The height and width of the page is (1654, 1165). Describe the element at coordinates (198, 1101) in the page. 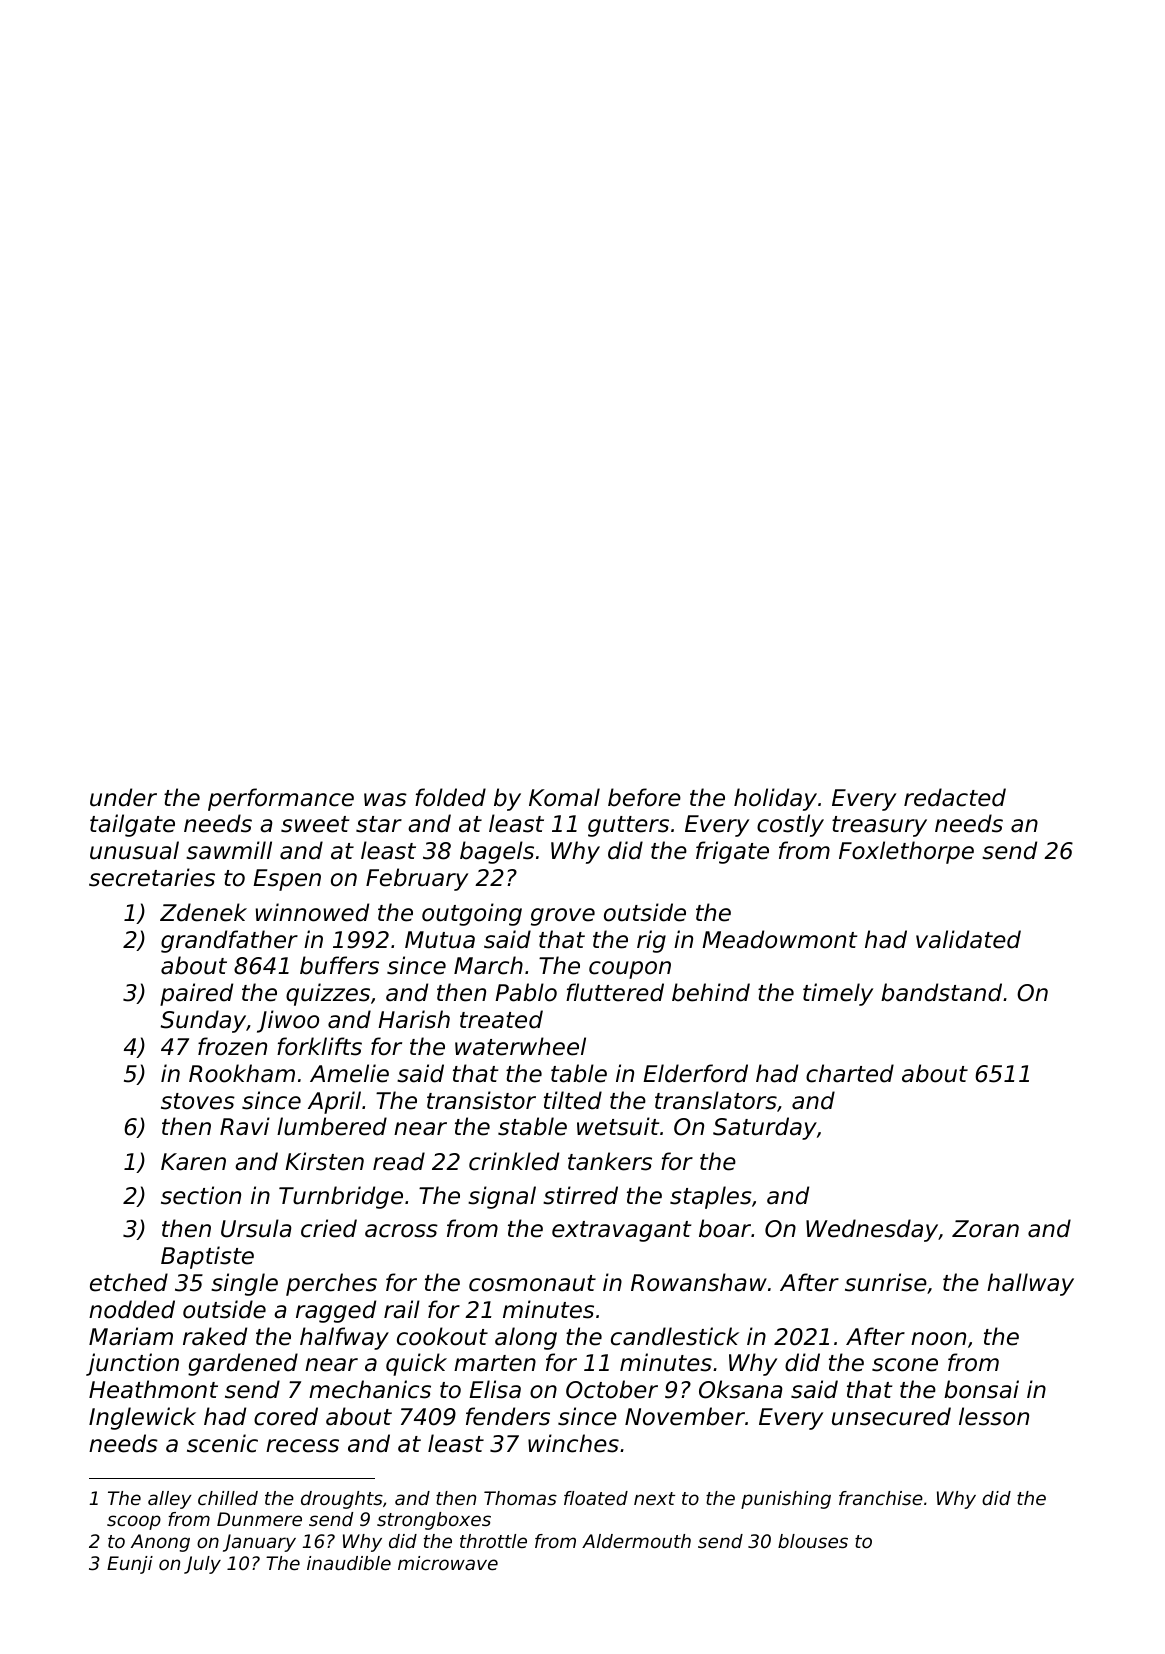

I see `stoves` at that location.
